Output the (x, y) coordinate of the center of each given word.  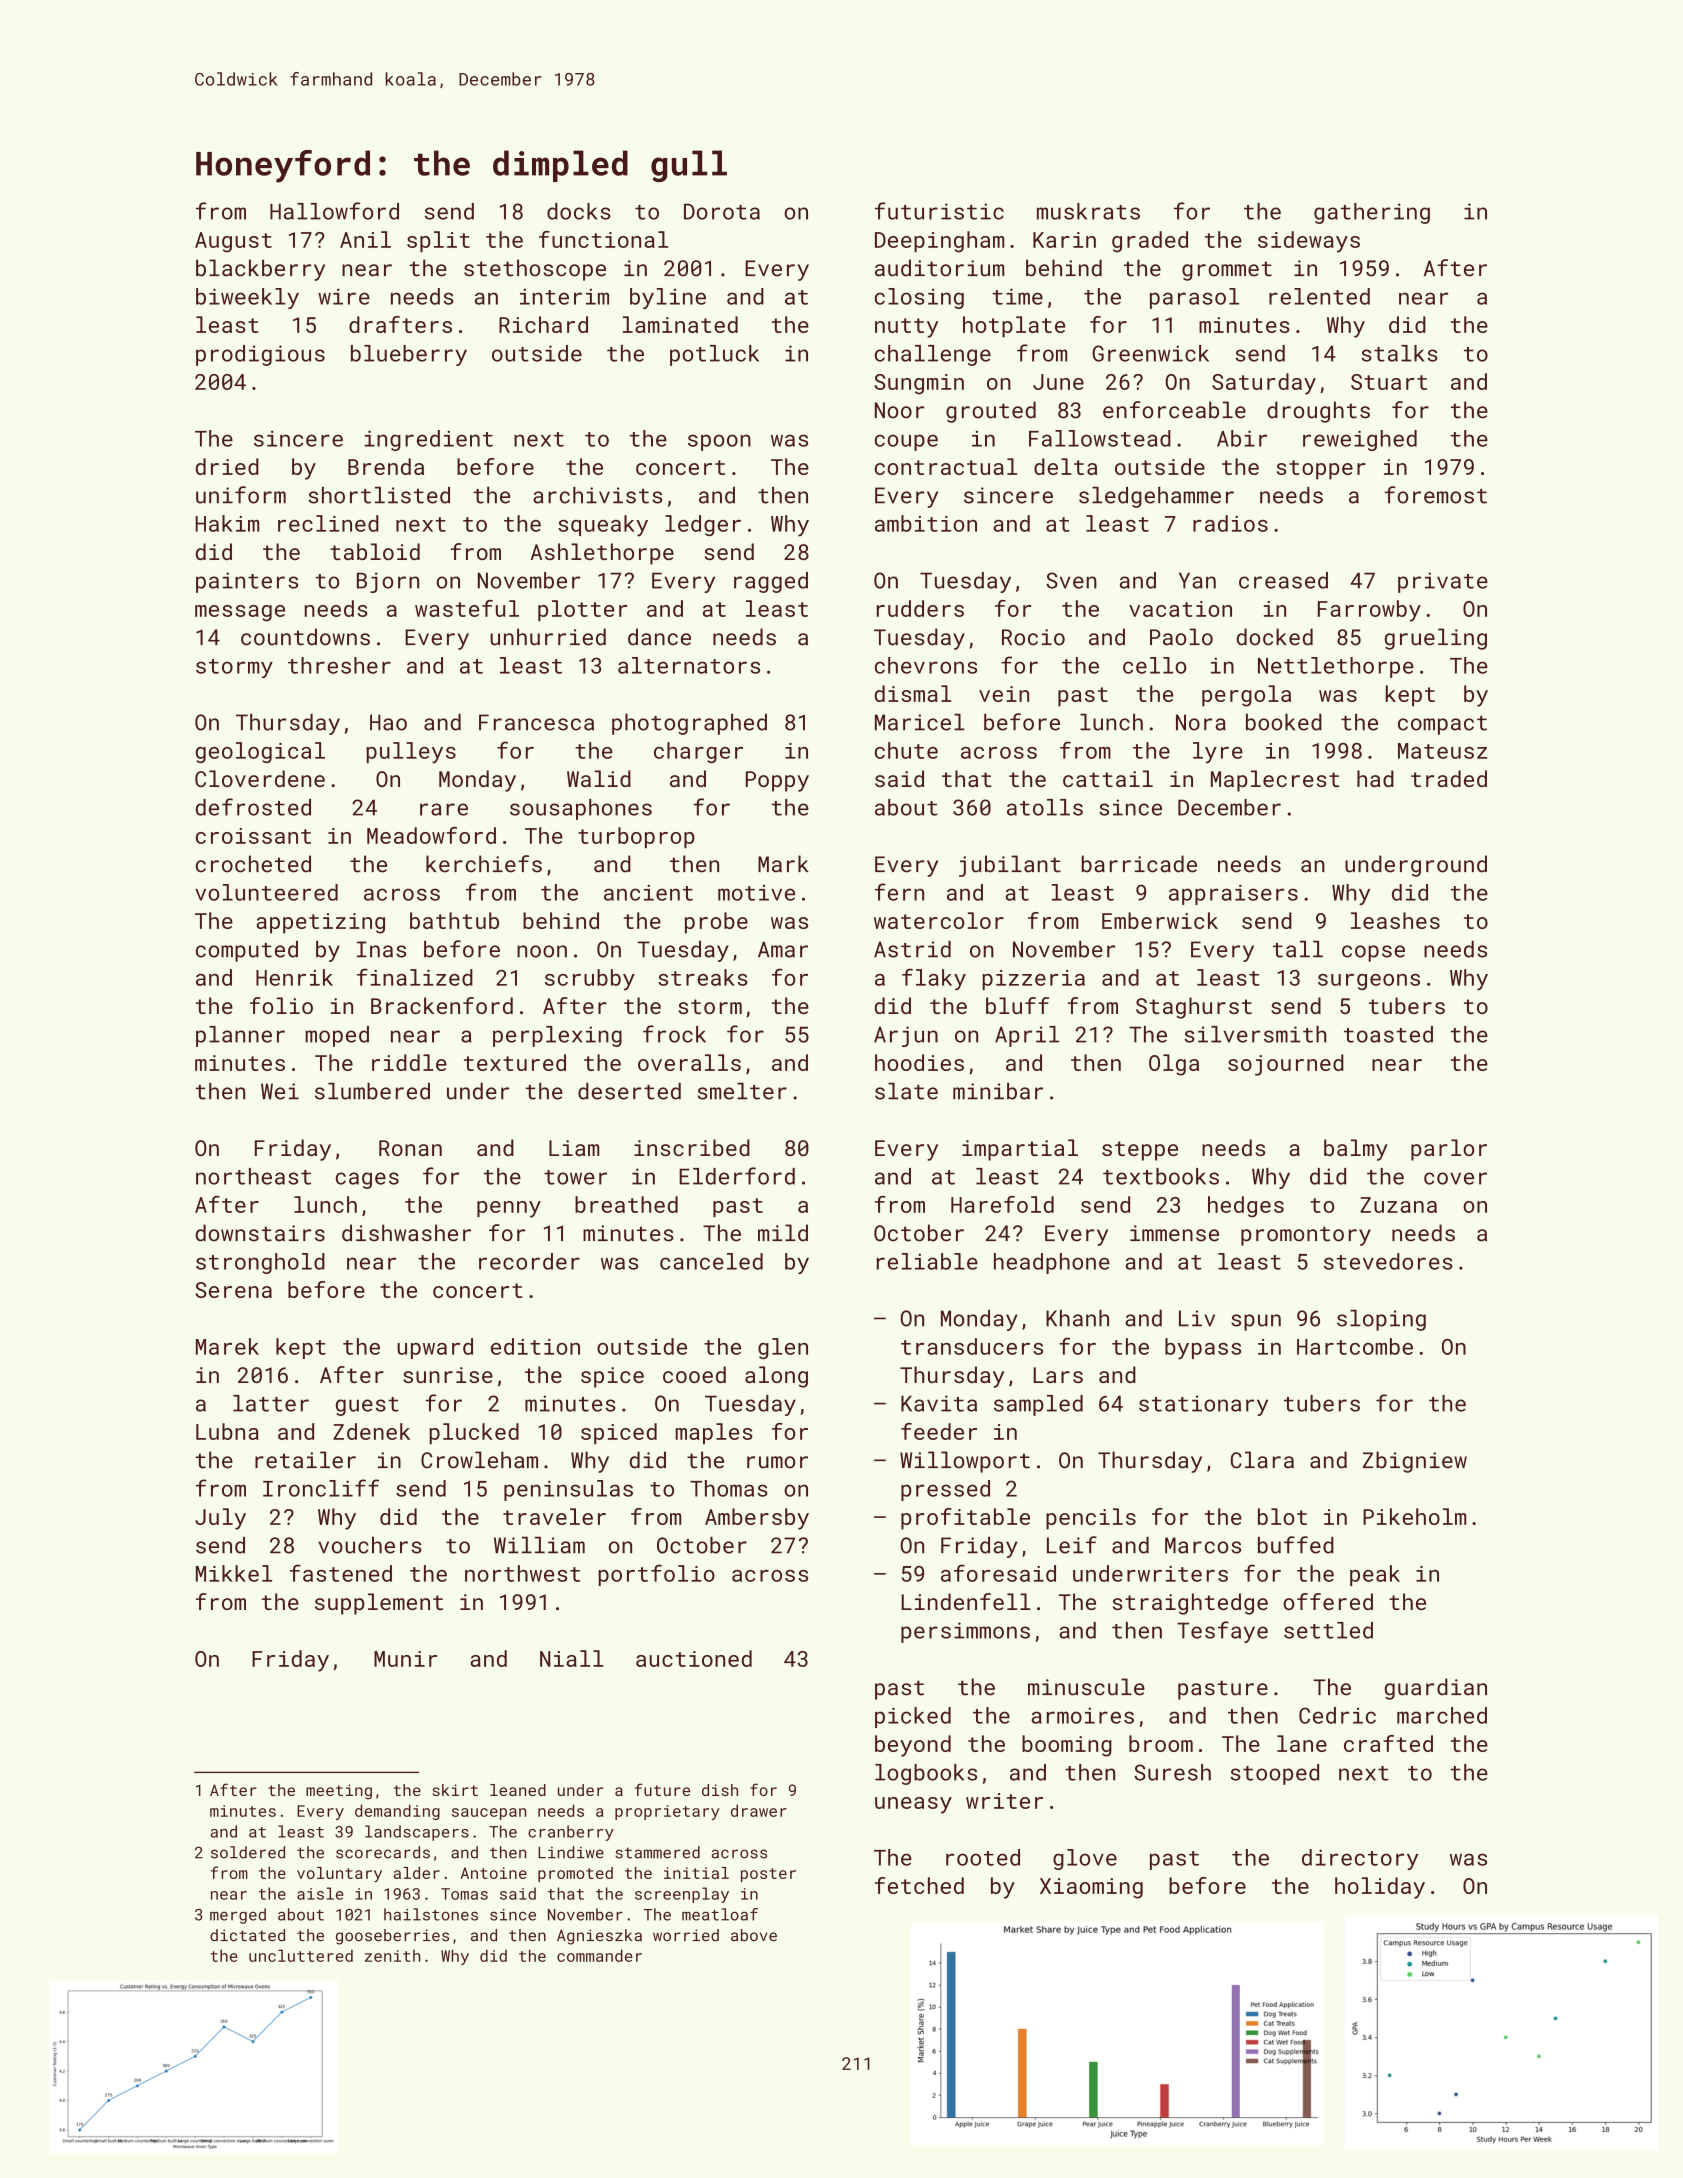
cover (1455, 1178)
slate (906, 1091)
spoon (719, 442)
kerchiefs (484, 864)
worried (686, 1935)
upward (435, 1348)
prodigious (260, 355)
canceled (711, 1261)
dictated (247, 1935)
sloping (1381, 1320)
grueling (1436, 639)
